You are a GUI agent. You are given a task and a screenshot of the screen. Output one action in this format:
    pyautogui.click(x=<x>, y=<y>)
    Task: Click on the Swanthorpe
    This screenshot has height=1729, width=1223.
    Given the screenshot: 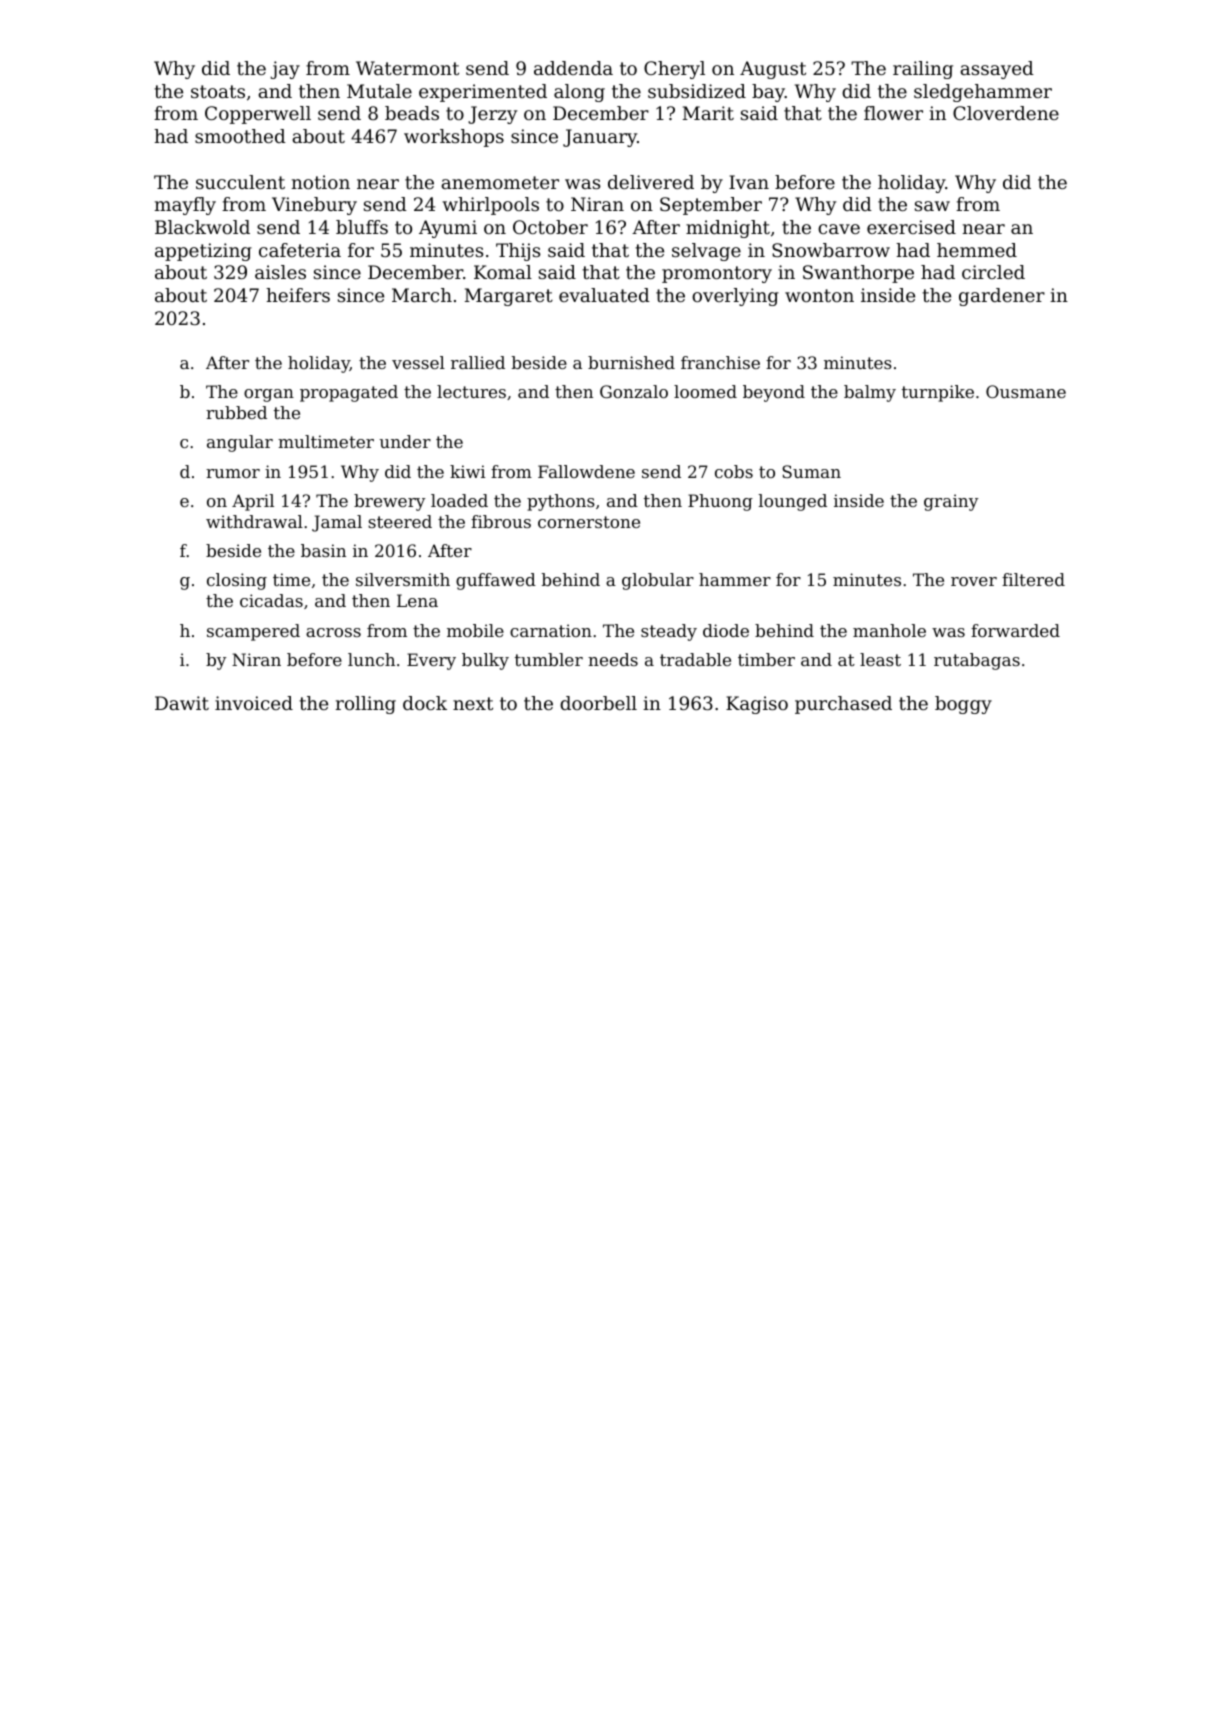 What is the action you would take?
    pyautogui.click(x=858, y=274)
